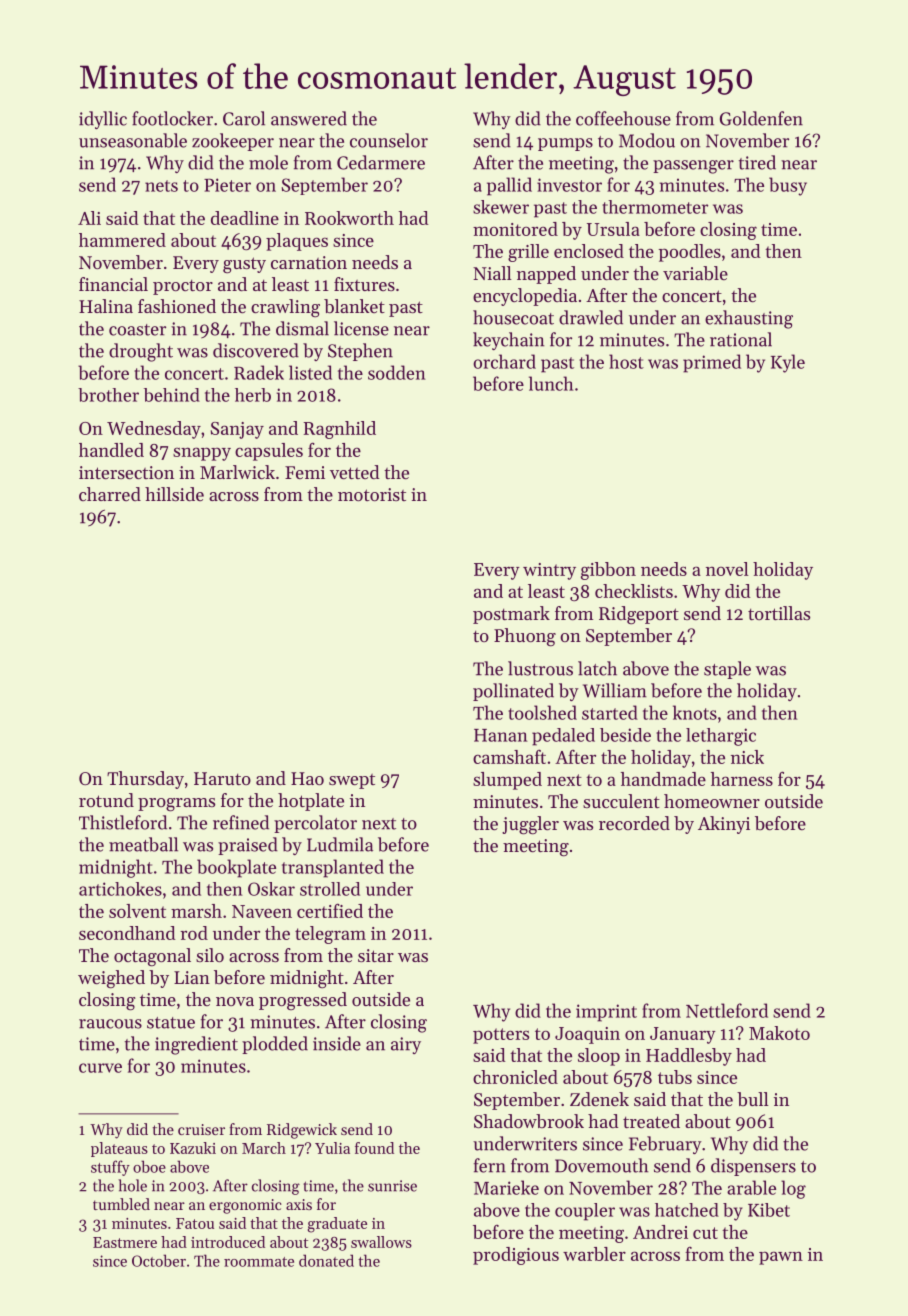 Image resolution: width=908 pixels, height=1316 pixels. Describe the element at coordinates (259, 1262) in the page. I see `roommate` at that location.
